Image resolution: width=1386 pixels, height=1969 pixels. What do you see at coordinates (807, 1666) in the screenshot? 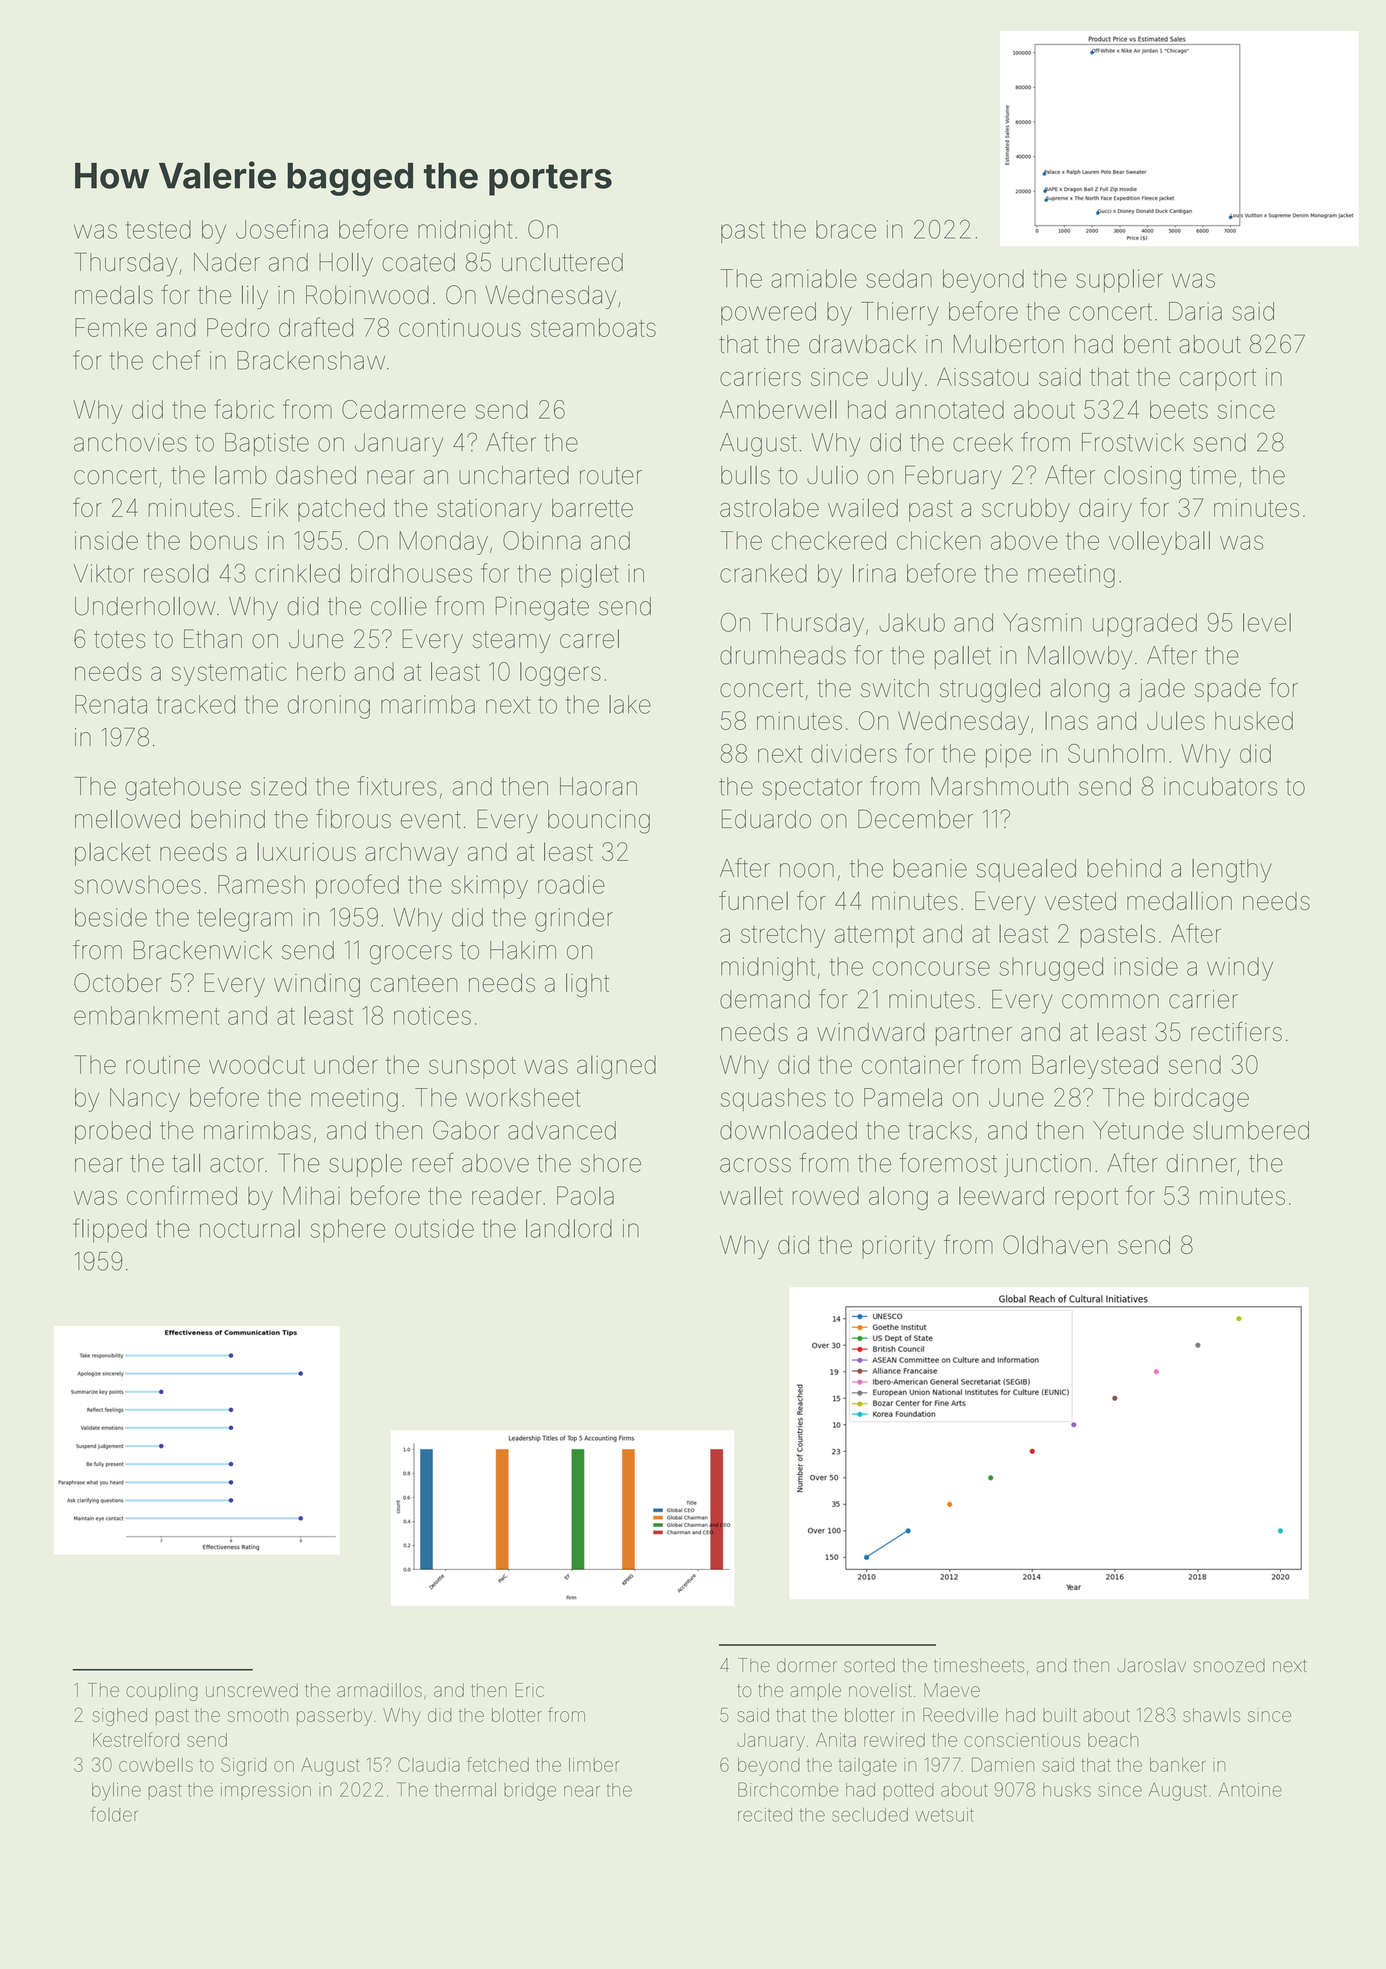
I see `dormer` at bounding box center [807, 1666].
